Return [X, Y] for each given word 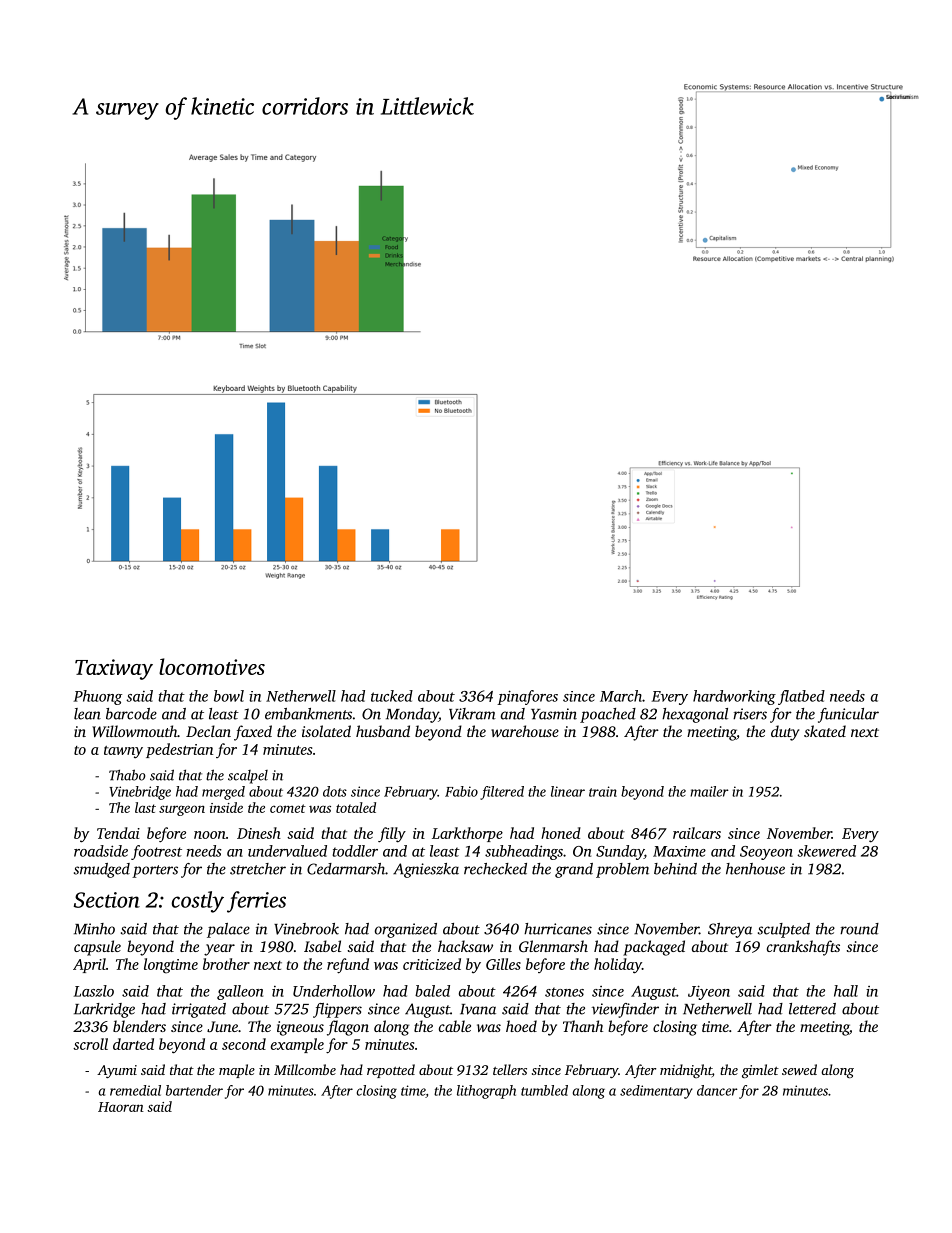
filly [392, 835]
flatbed [801, 697]
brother [226, 964]
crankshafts [803, 948]
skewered [826, 851]
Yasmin [554, 714]
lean [87, 714]
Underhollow [334, 991]
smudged [102, 870]
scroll [90, 1044]
